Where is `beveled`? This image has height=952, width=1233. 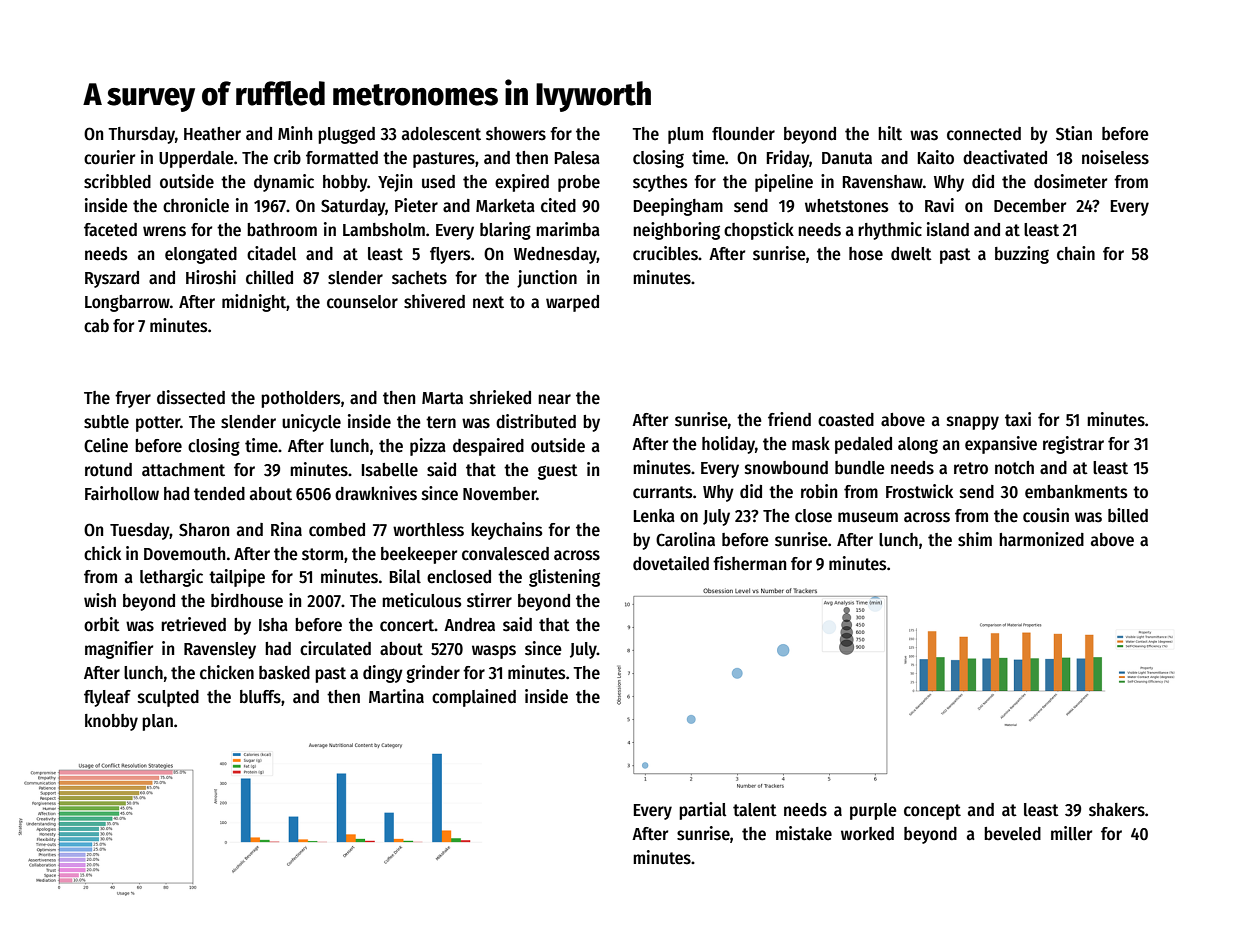
beveled is located at coordinates (1012, 834).
